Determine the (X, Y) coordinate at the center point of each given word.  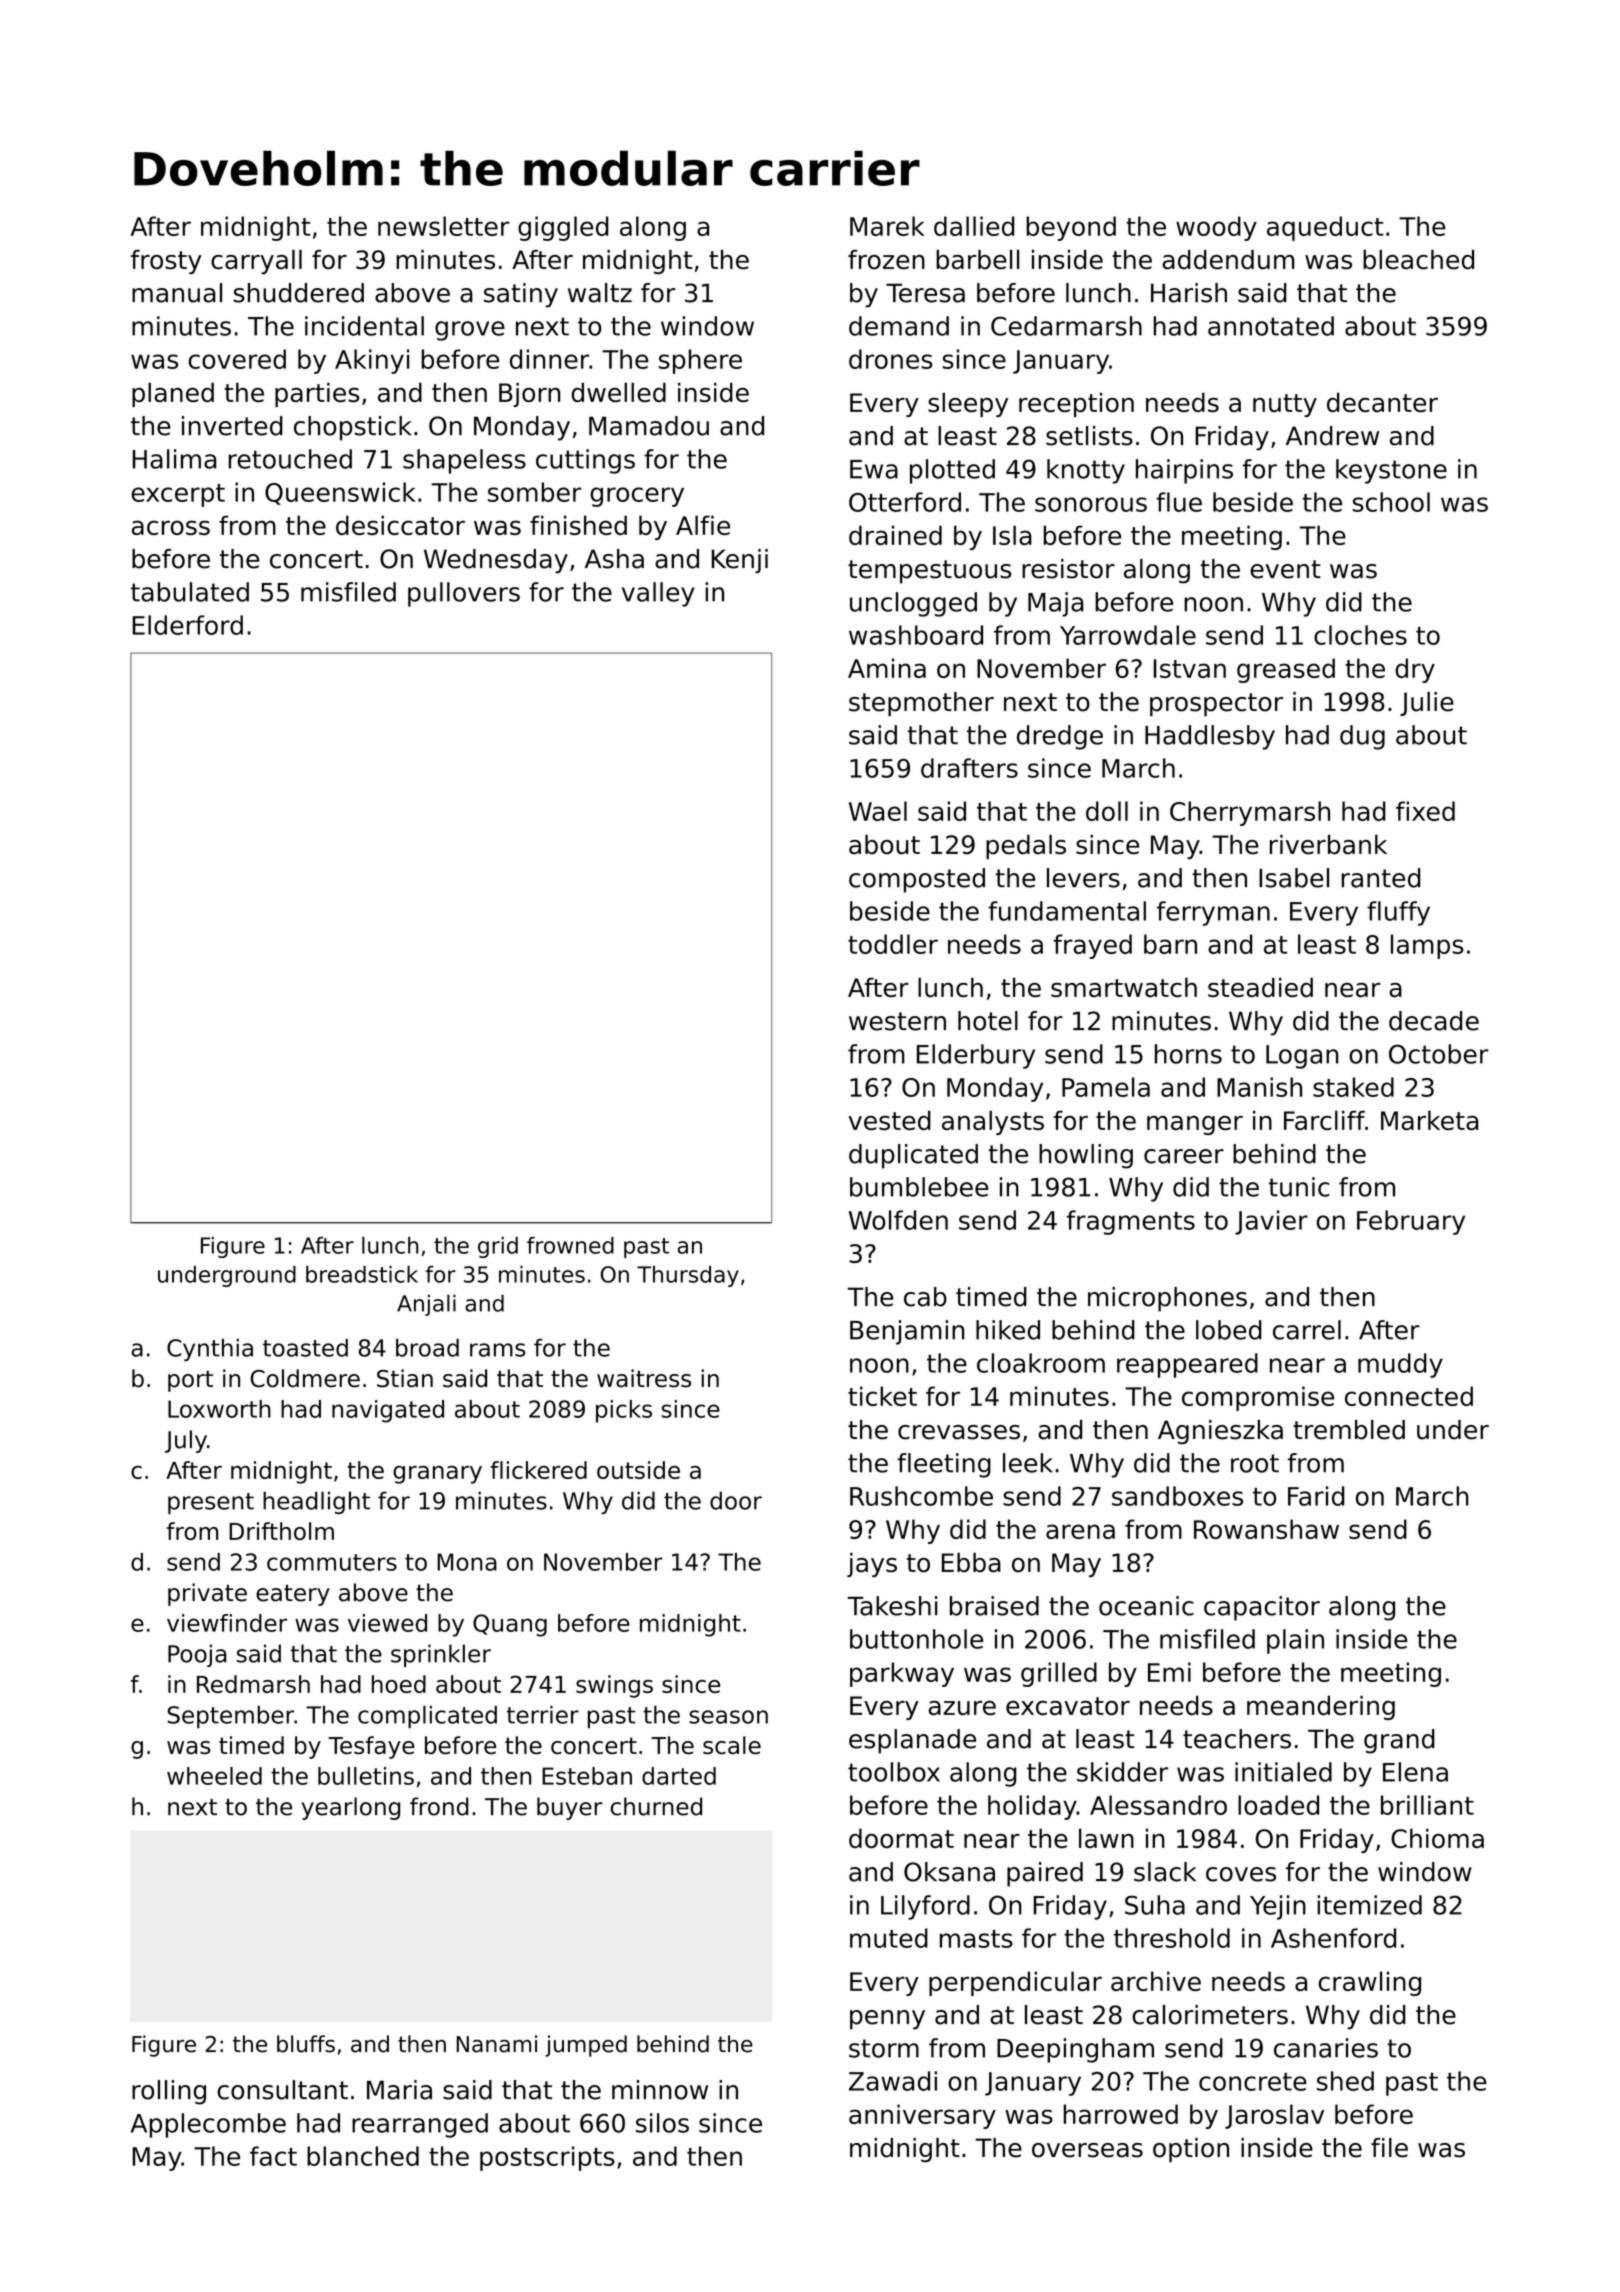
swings (614, 1686)
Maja (1055, 604)
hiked (1008, 1330)
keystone (1391, 471)
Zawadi (893, 2081)
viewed (387, 1623)
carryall (256, 262)
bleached (1418, 260)
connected (1409, 1396)
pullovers (464, 594)
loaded (1278, 1805)
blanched (363, 2156)
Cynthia (210, 1349)
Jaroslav (1274, 2116)
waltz (600, 293)
